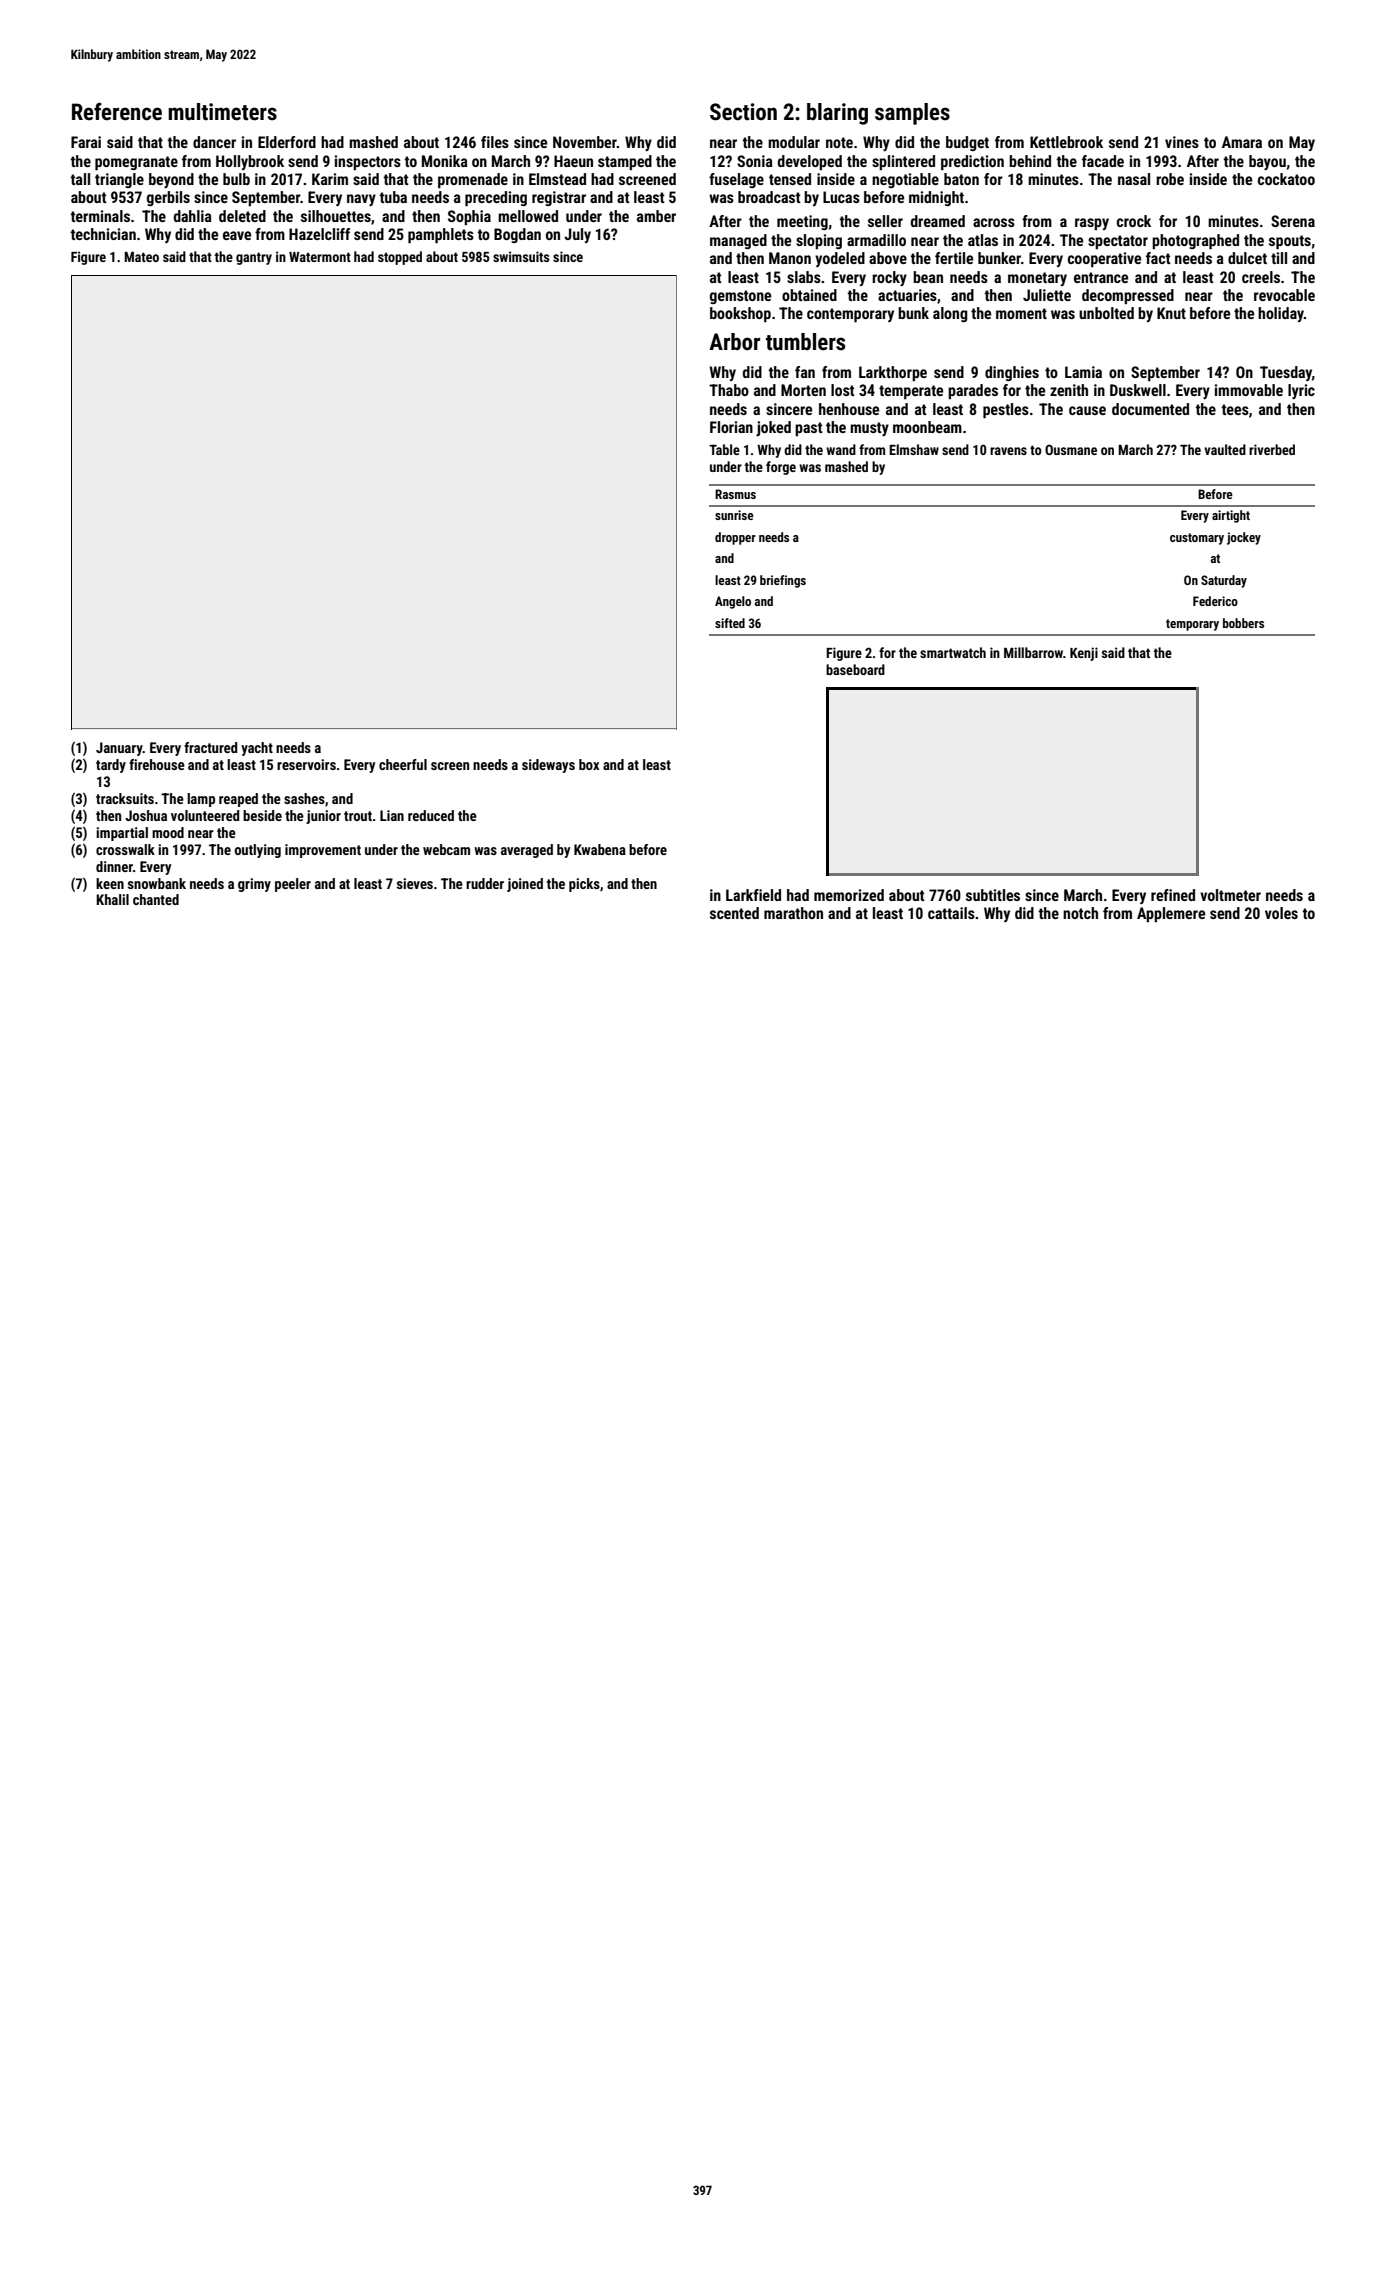 This screenshot has width=1386, height=2283. Describe the element at coordinates (254, 885) in the screenshot. I see `grimy` at that location.
